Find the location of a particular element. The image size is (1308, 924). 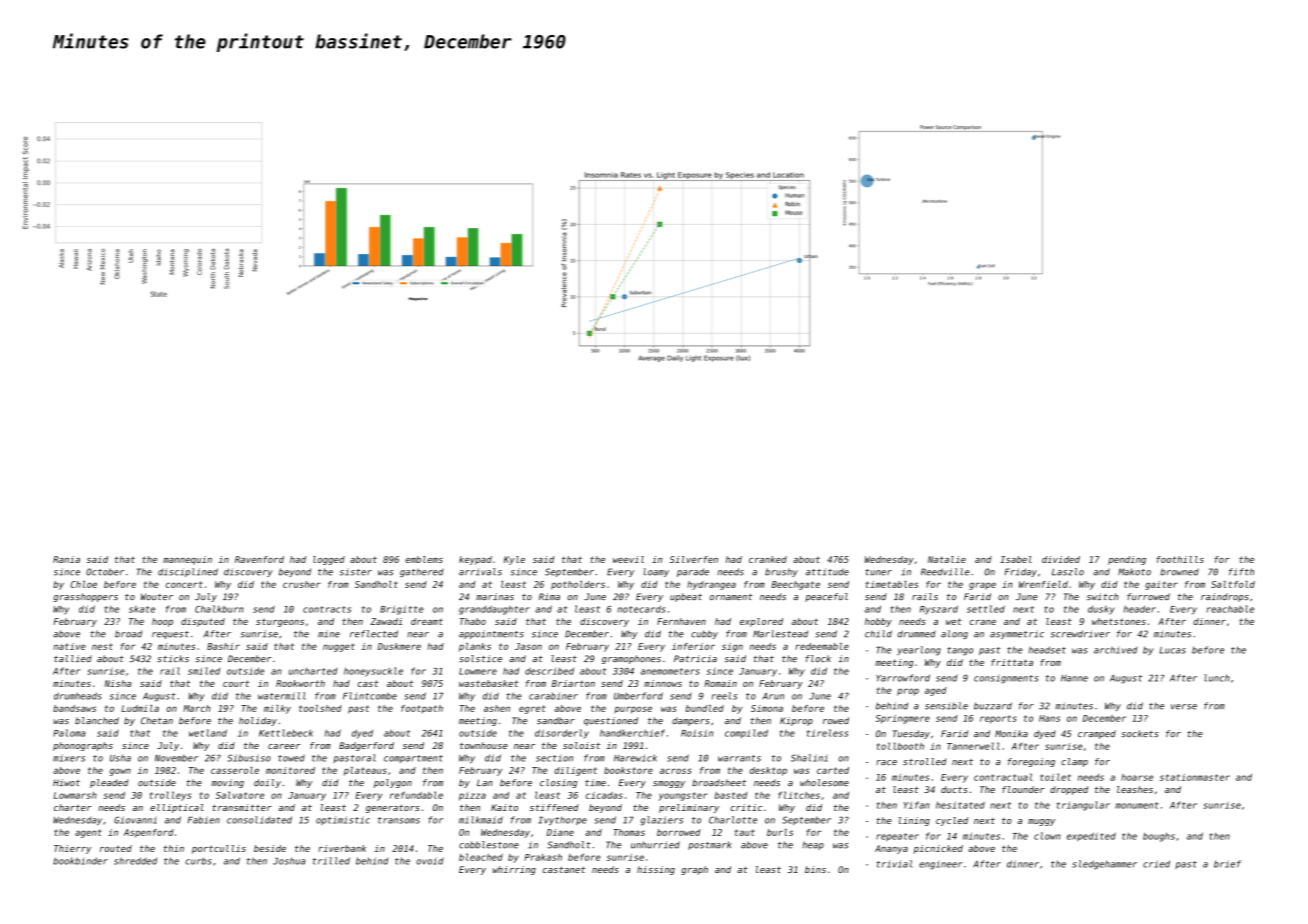

youngster is located at coordinates (683, 796).
